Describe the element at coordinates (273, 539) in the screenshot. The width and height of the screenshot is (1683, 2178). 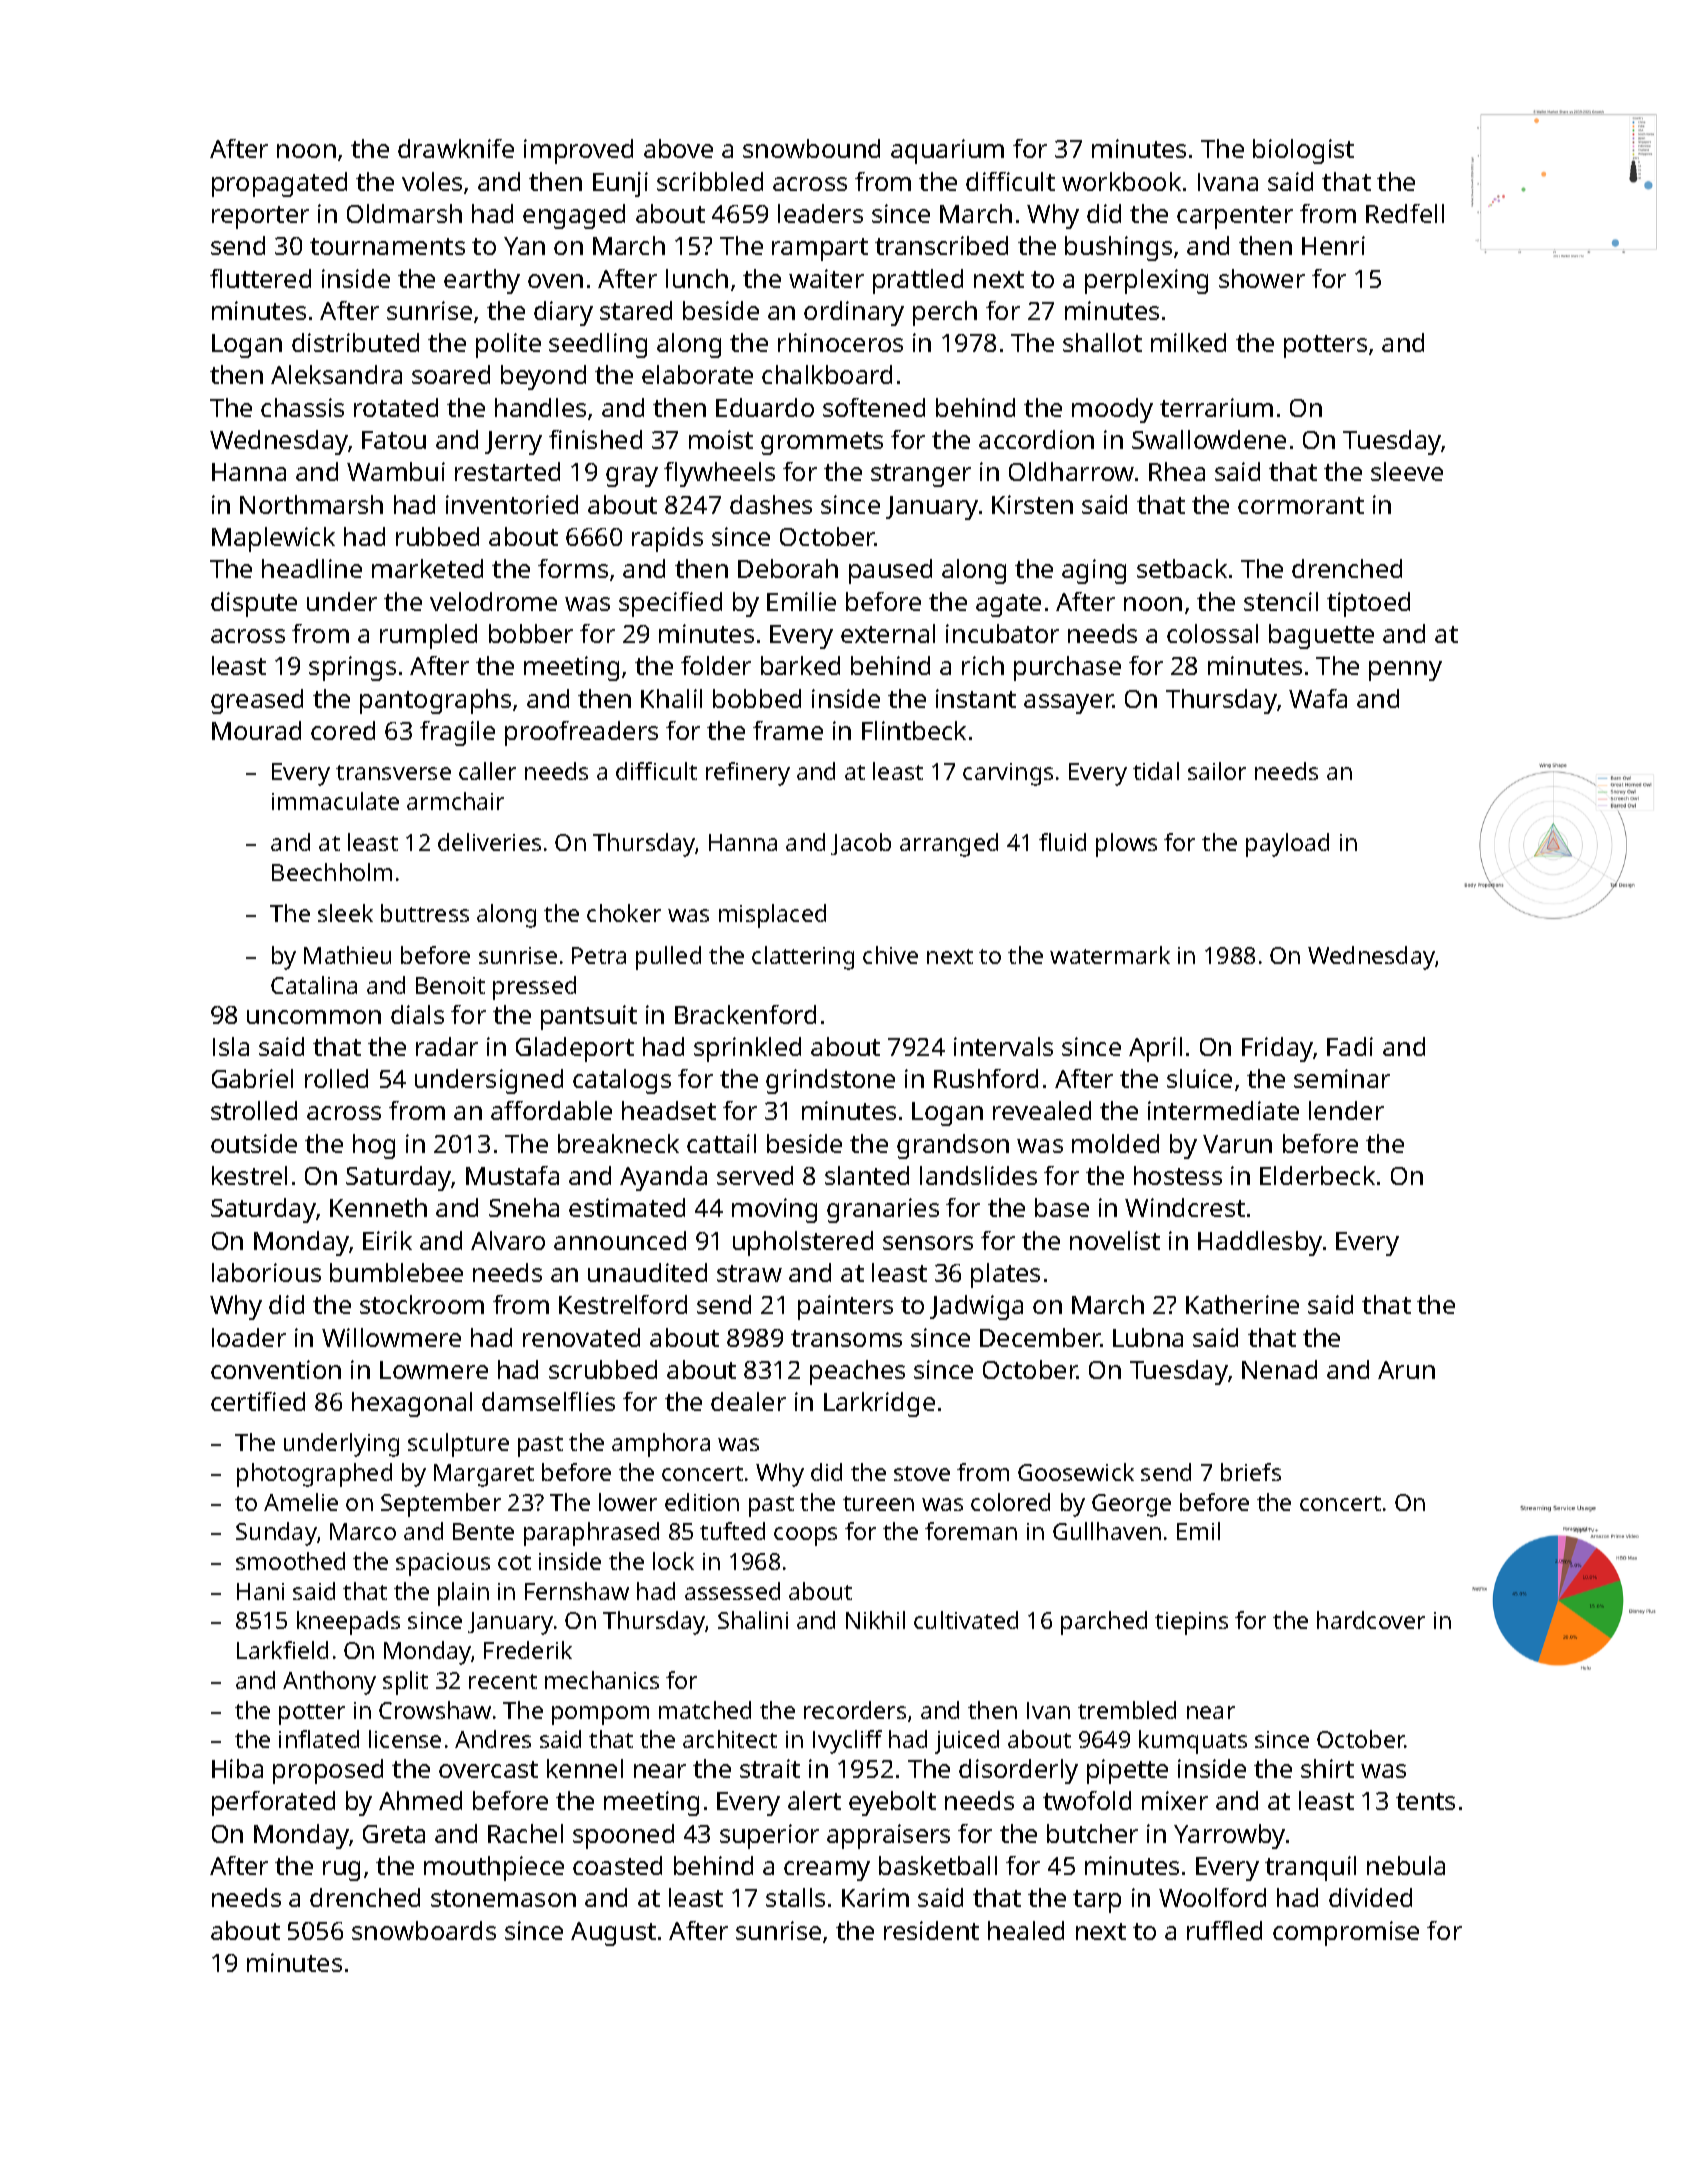
I see `Maplewick` at that location.
